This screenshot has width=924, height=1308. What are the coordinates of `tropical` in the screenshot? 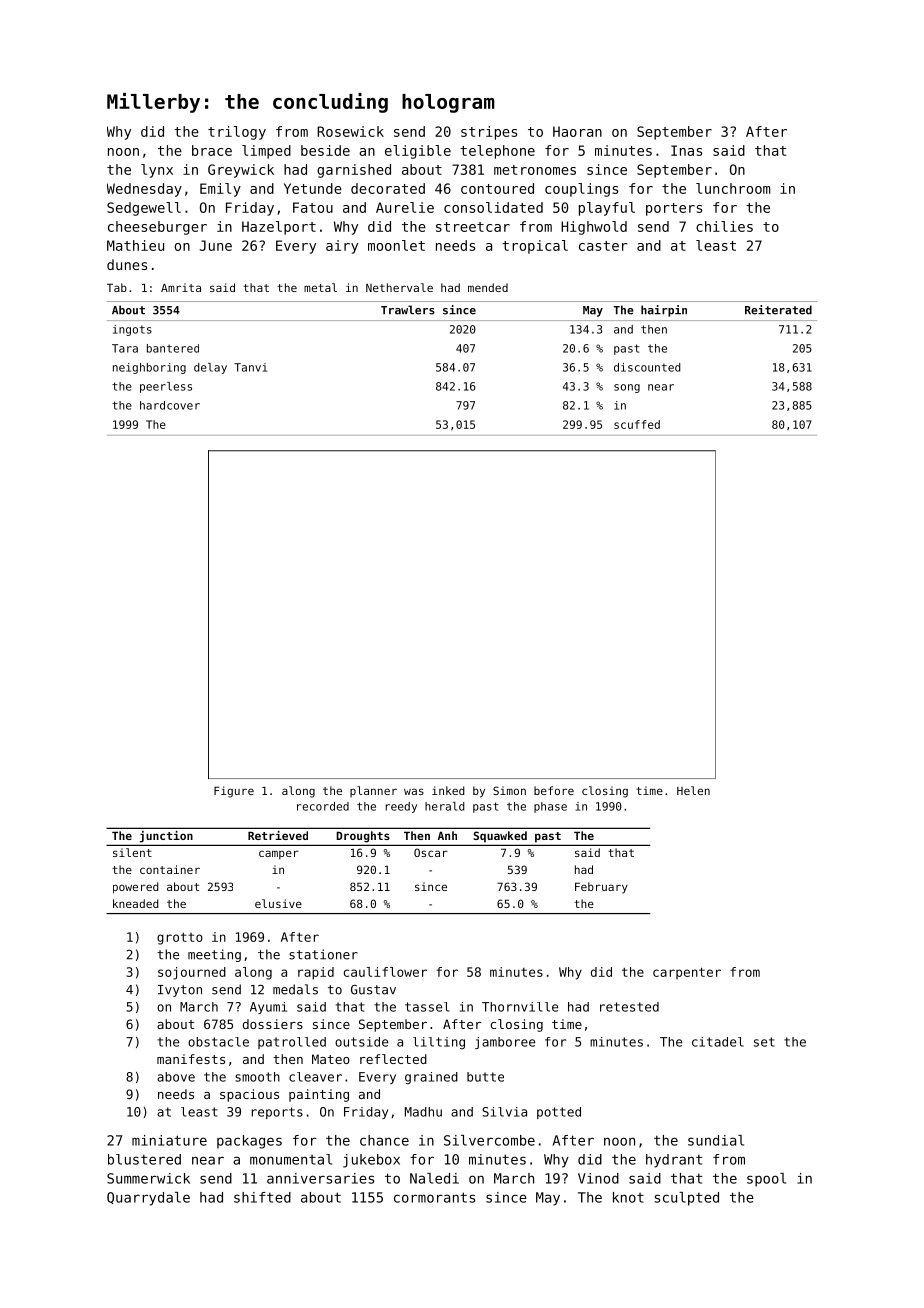 It's located at (535, 247).
